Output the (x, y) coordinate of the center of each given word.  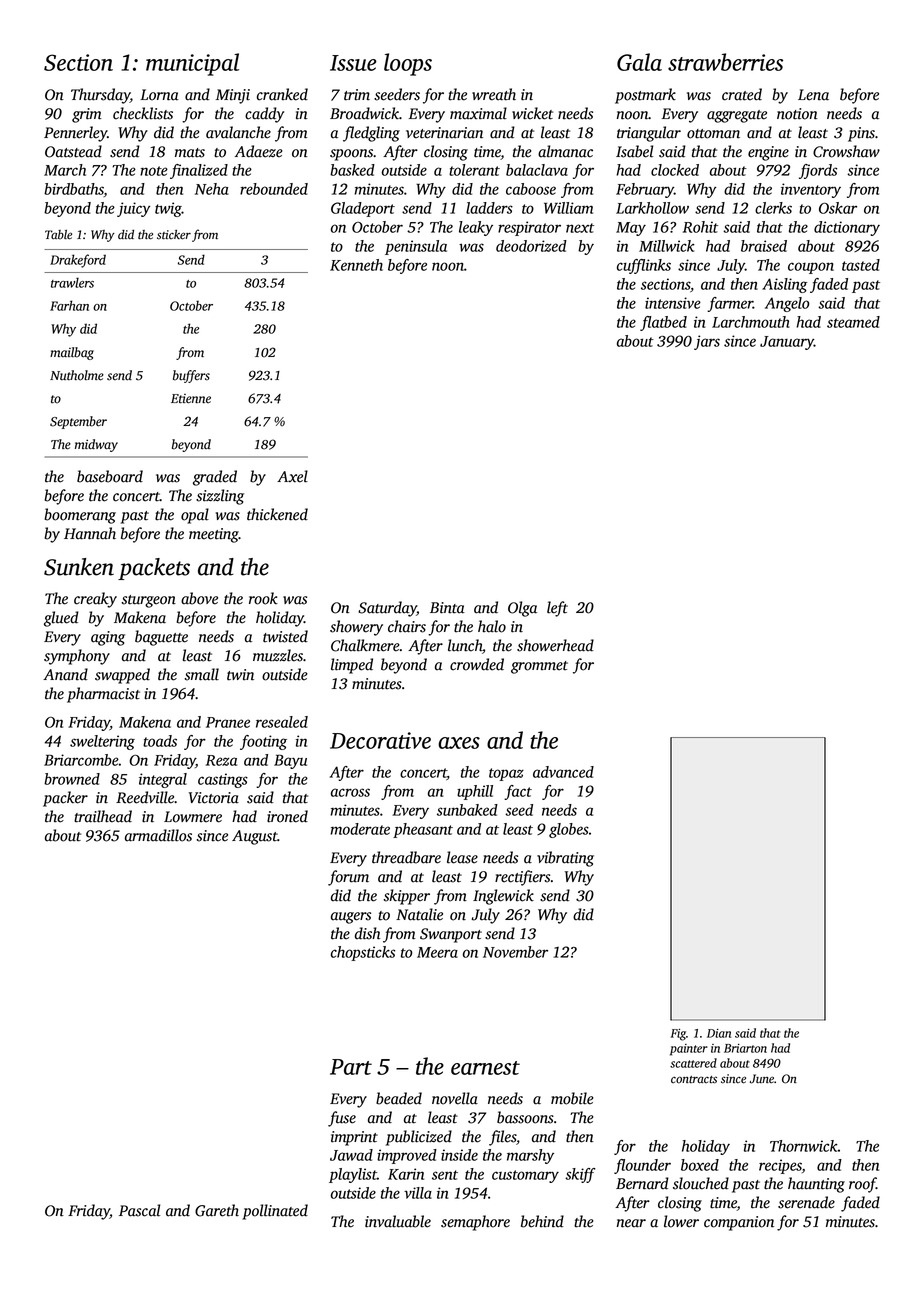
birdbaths (74, 190)
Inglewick (503, 897)
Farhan (69, 305)
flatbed (663, 323)
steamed (853, 322)
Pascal (139, 1210)
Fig (678, 1035)
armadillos (158, 835)
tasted (861, 265)
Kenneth (356, 265)
